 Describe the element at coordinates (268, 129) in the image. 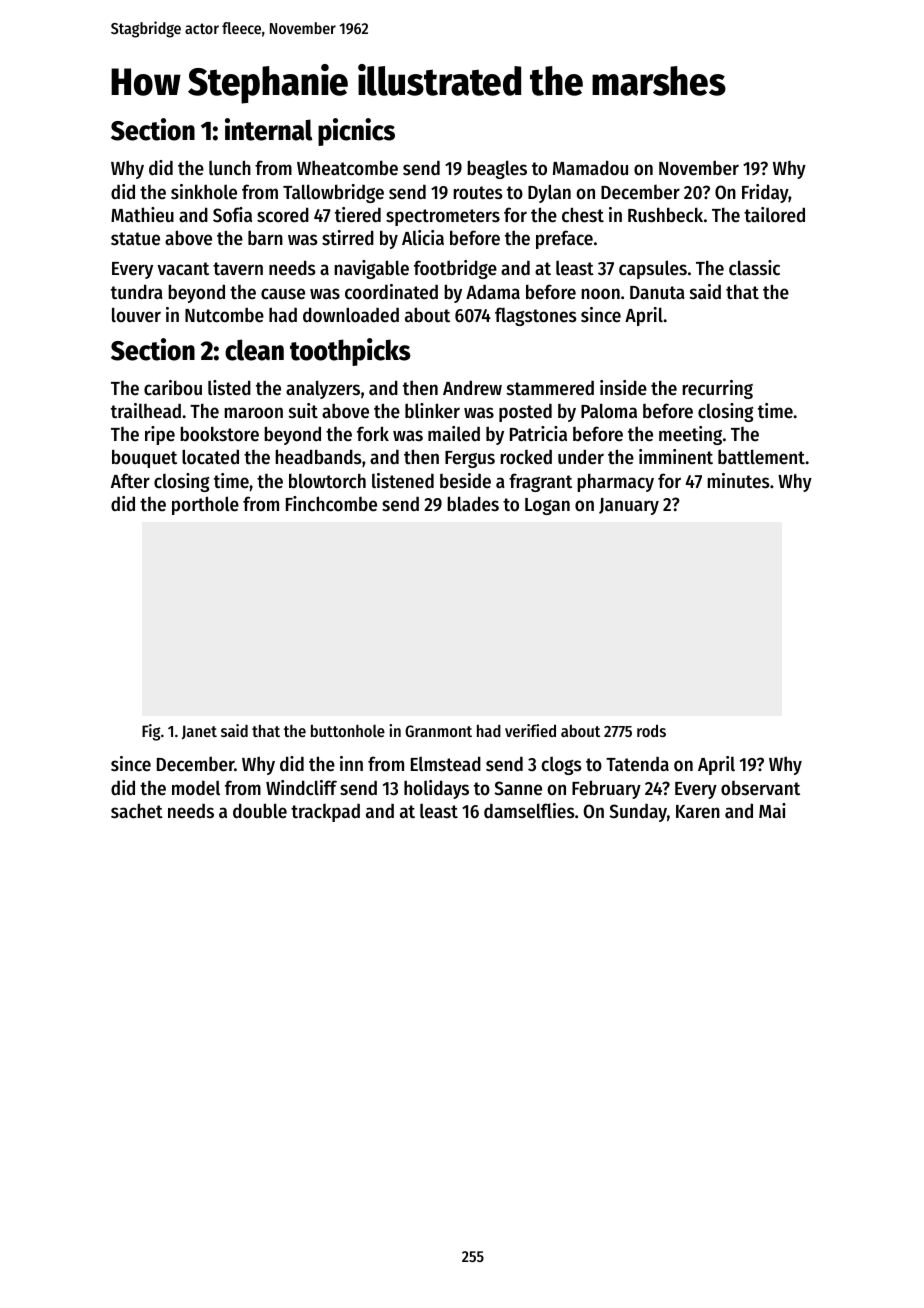

I see `internal` at that location.
